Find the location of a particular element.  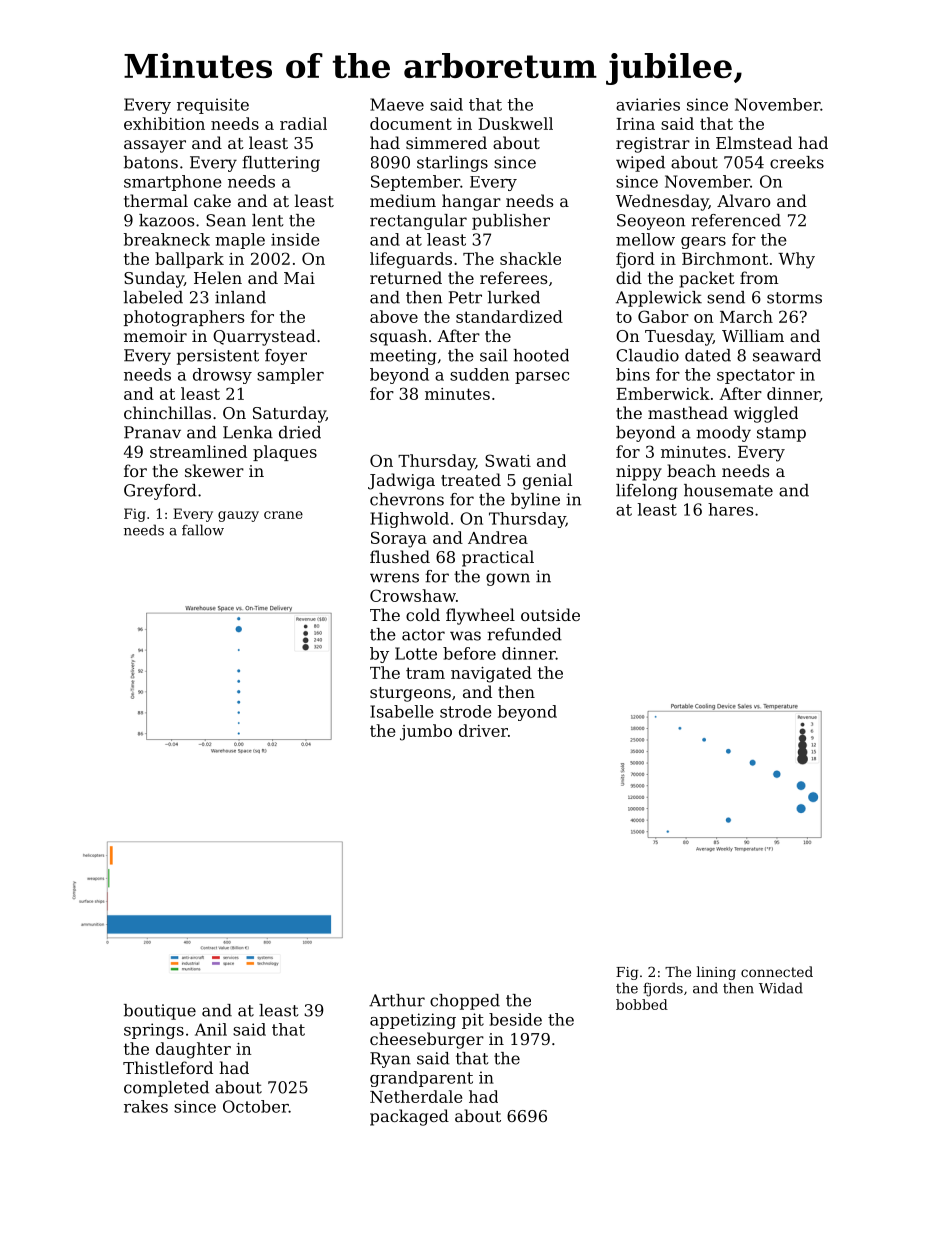

gauzy is located at coordinates (238, 516).
